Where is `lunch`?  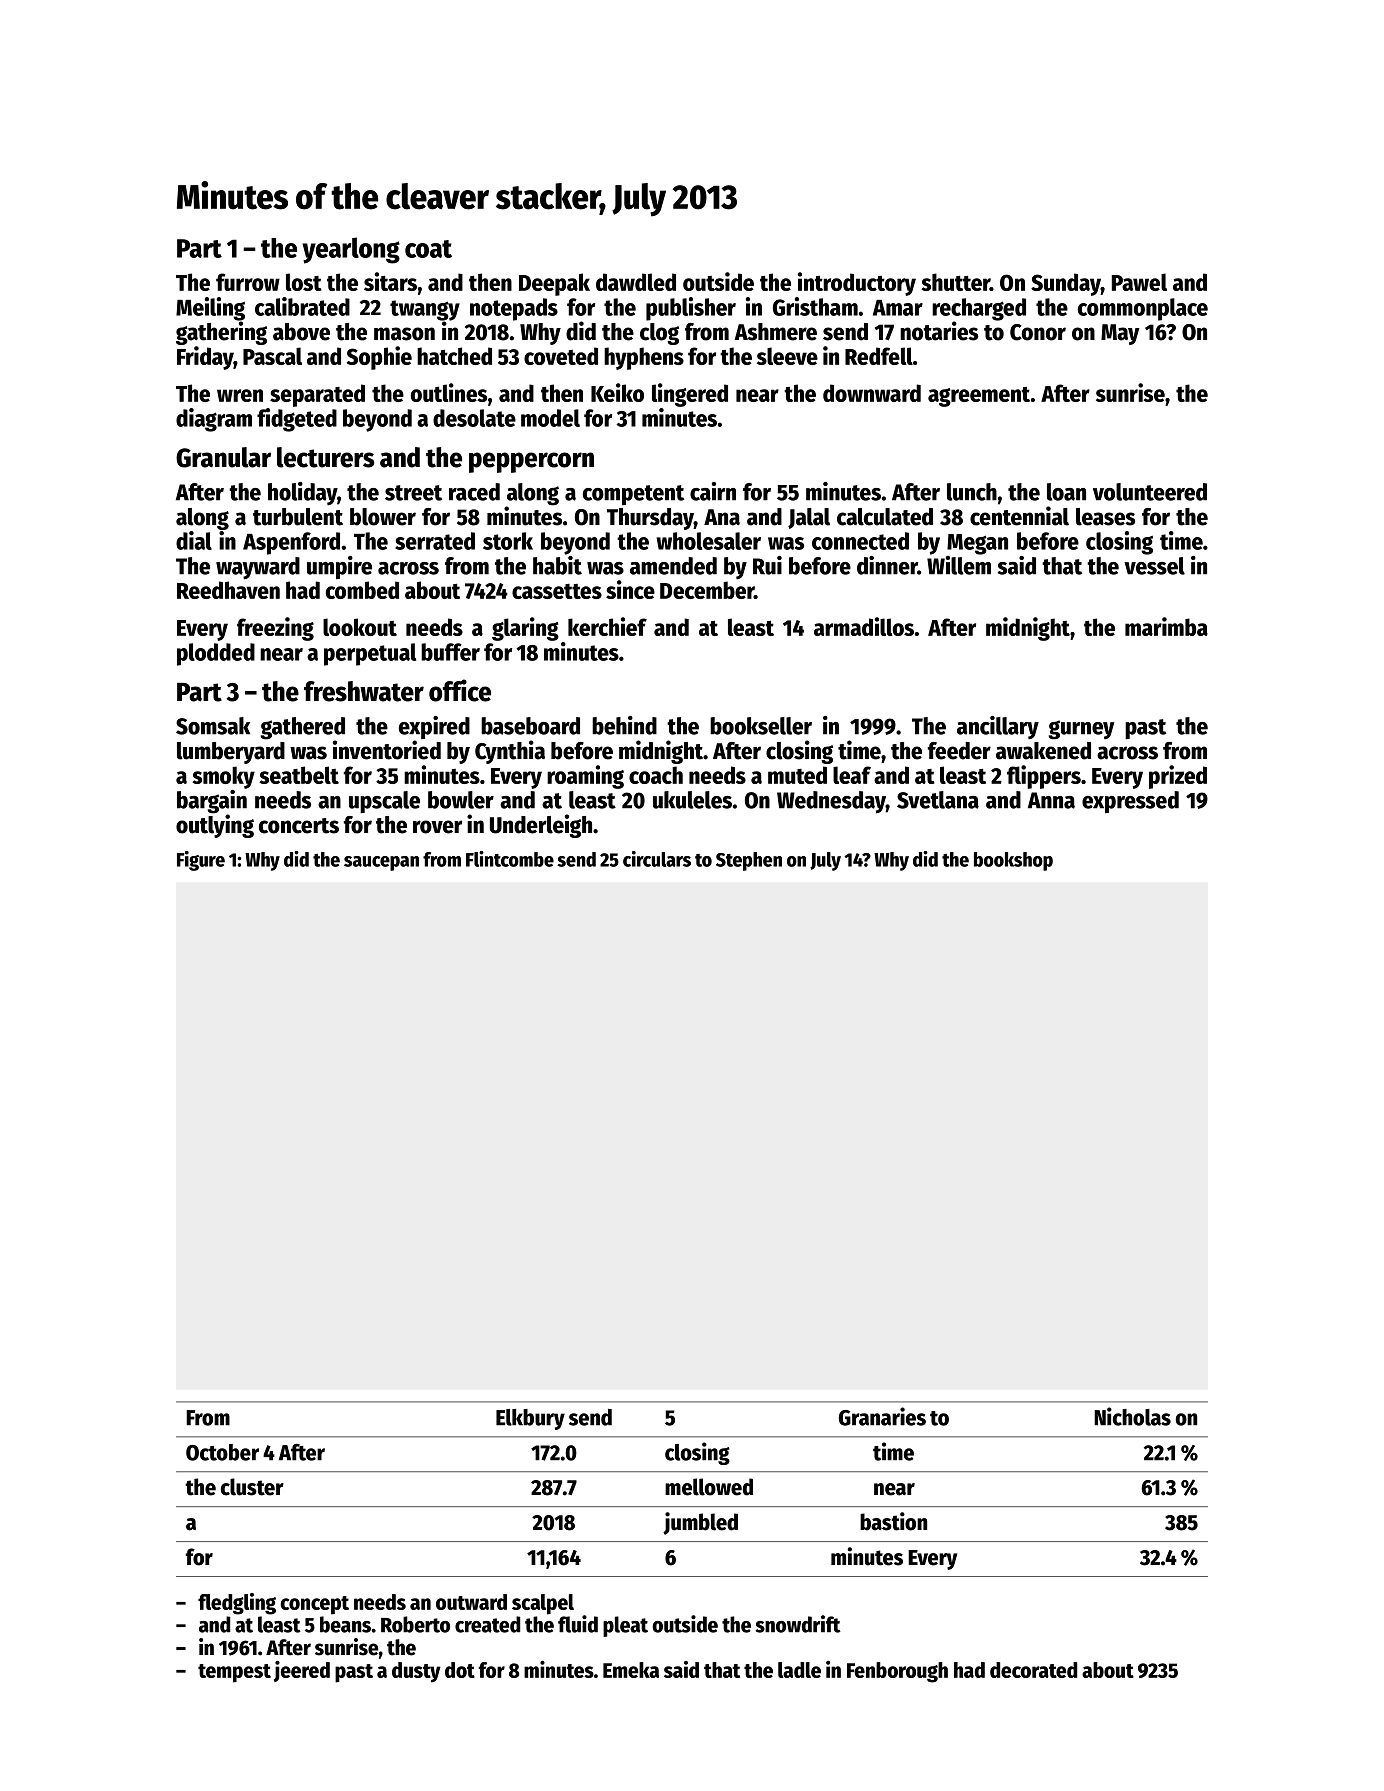
lunch is located at coordinates (972, 492).
